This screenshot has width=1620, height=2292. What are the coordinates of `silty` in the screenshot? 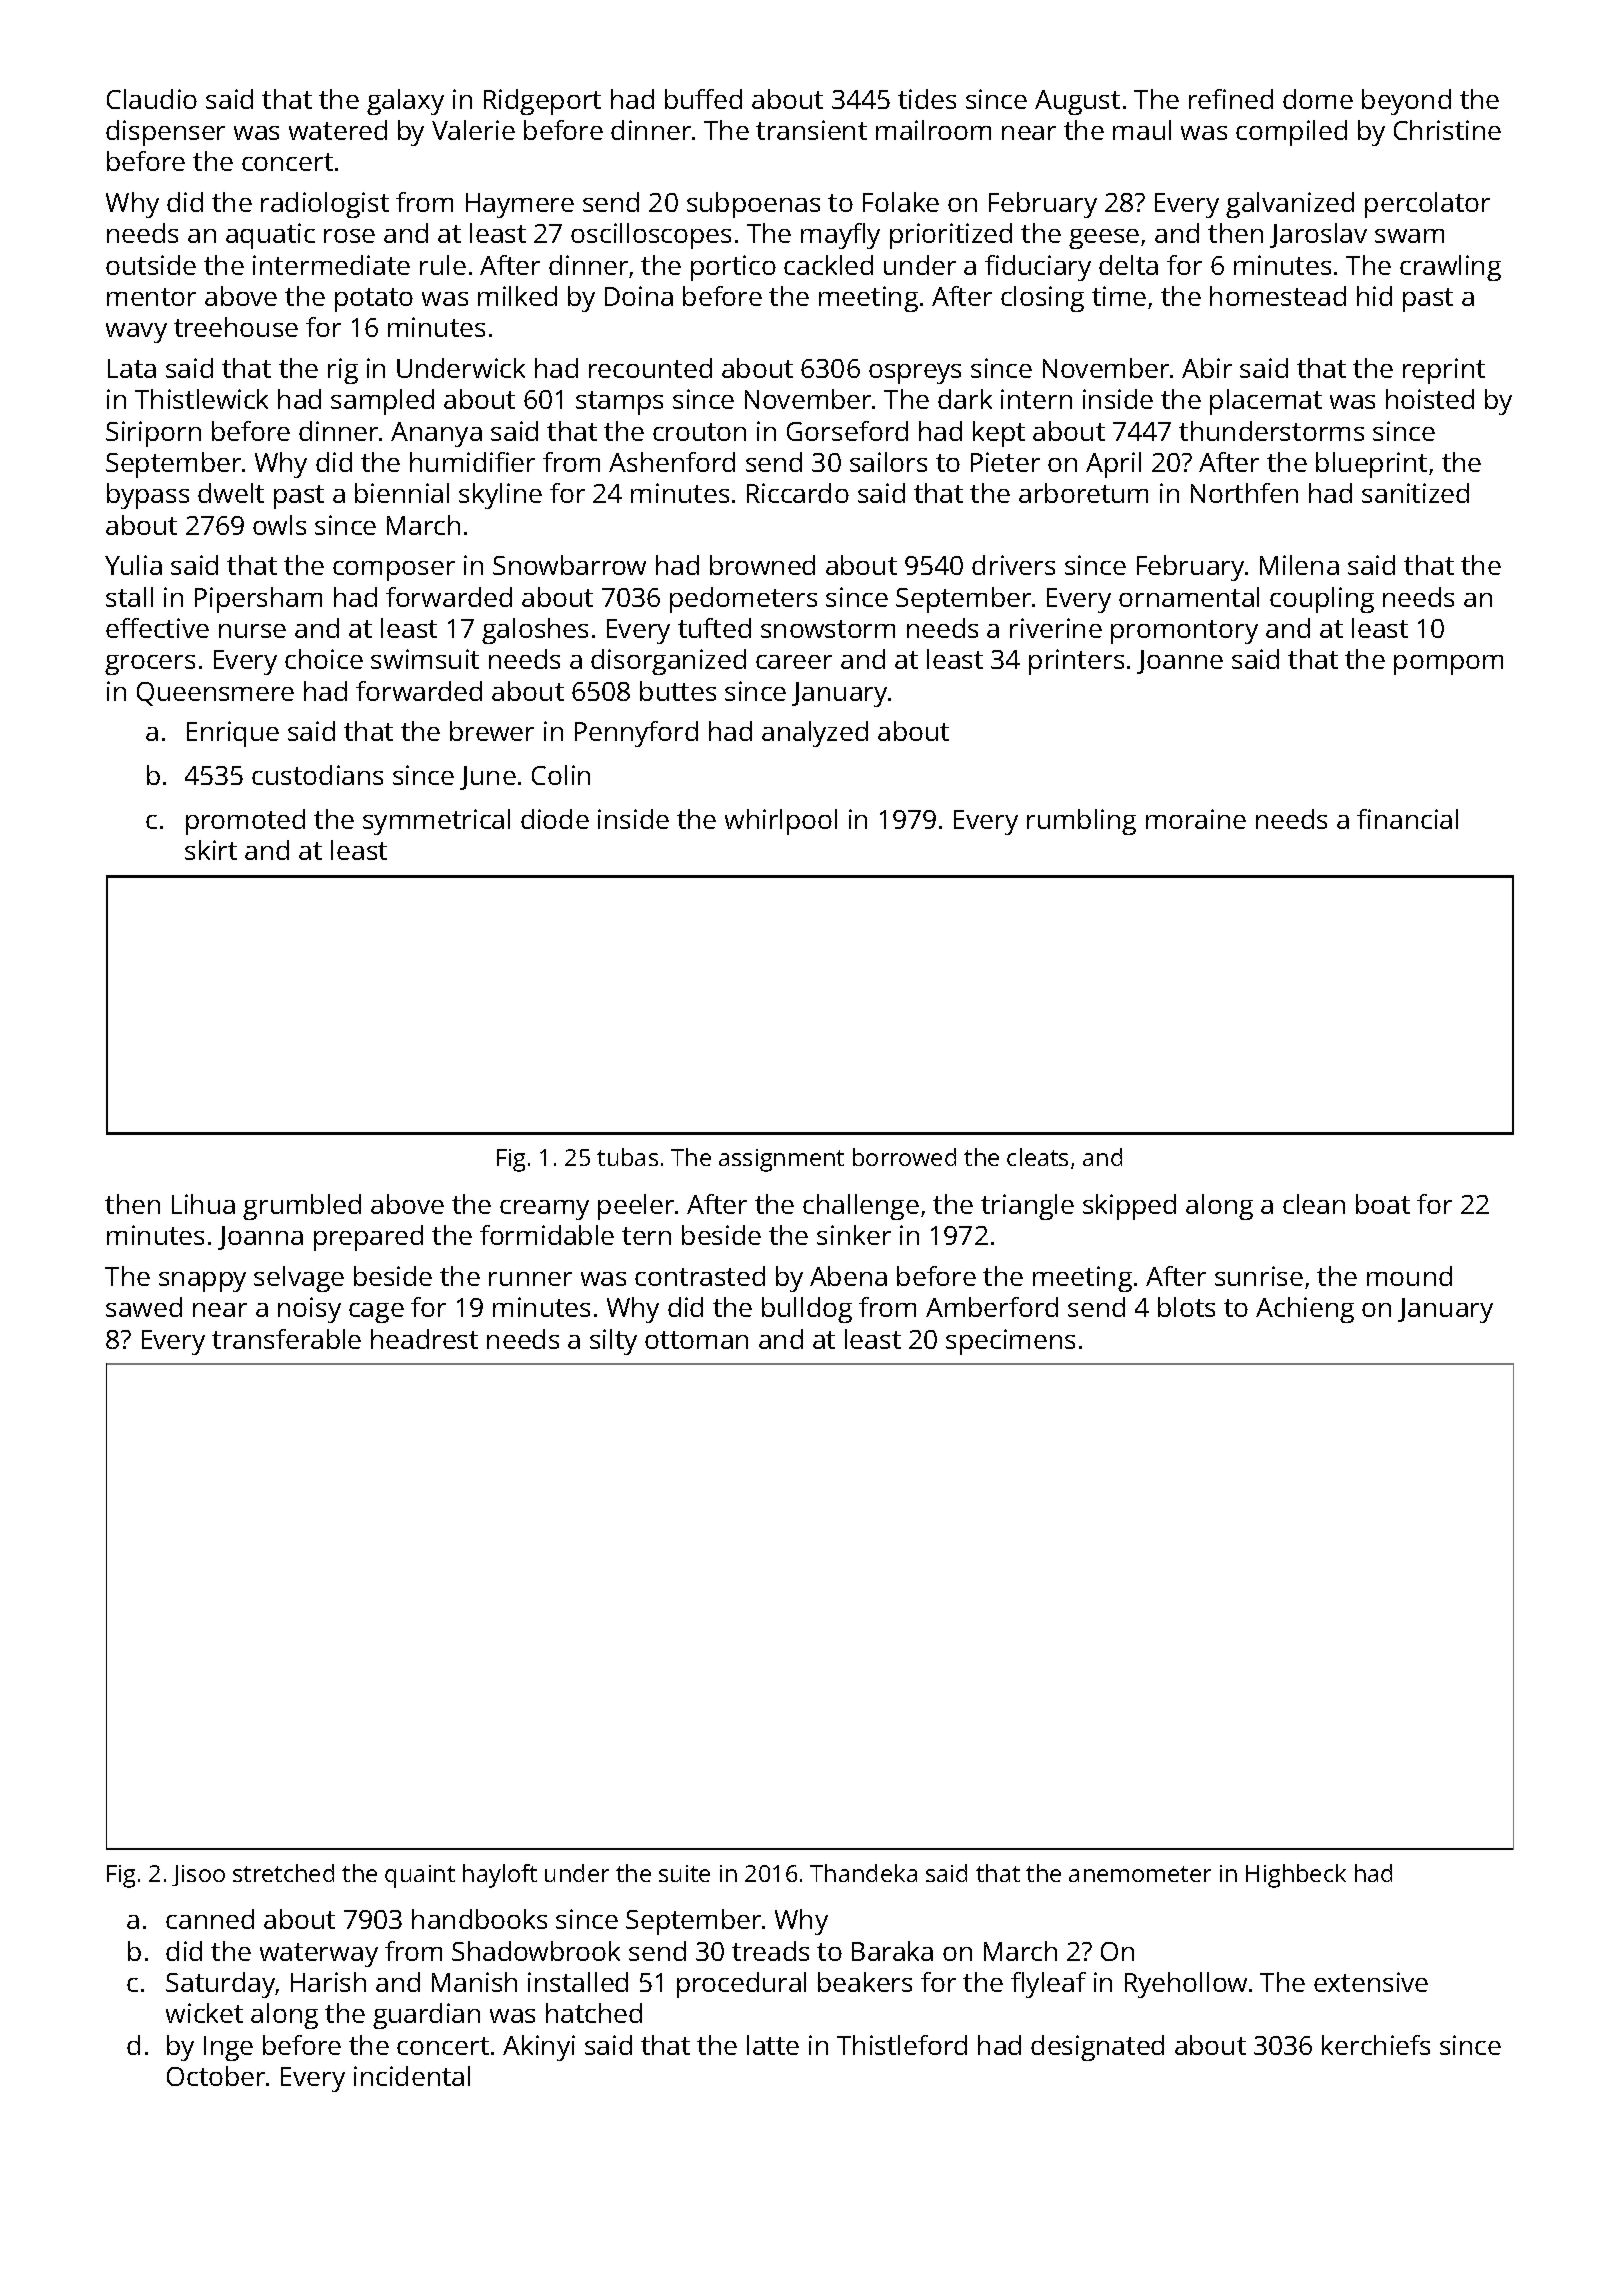 It's located at (613, 1342).
